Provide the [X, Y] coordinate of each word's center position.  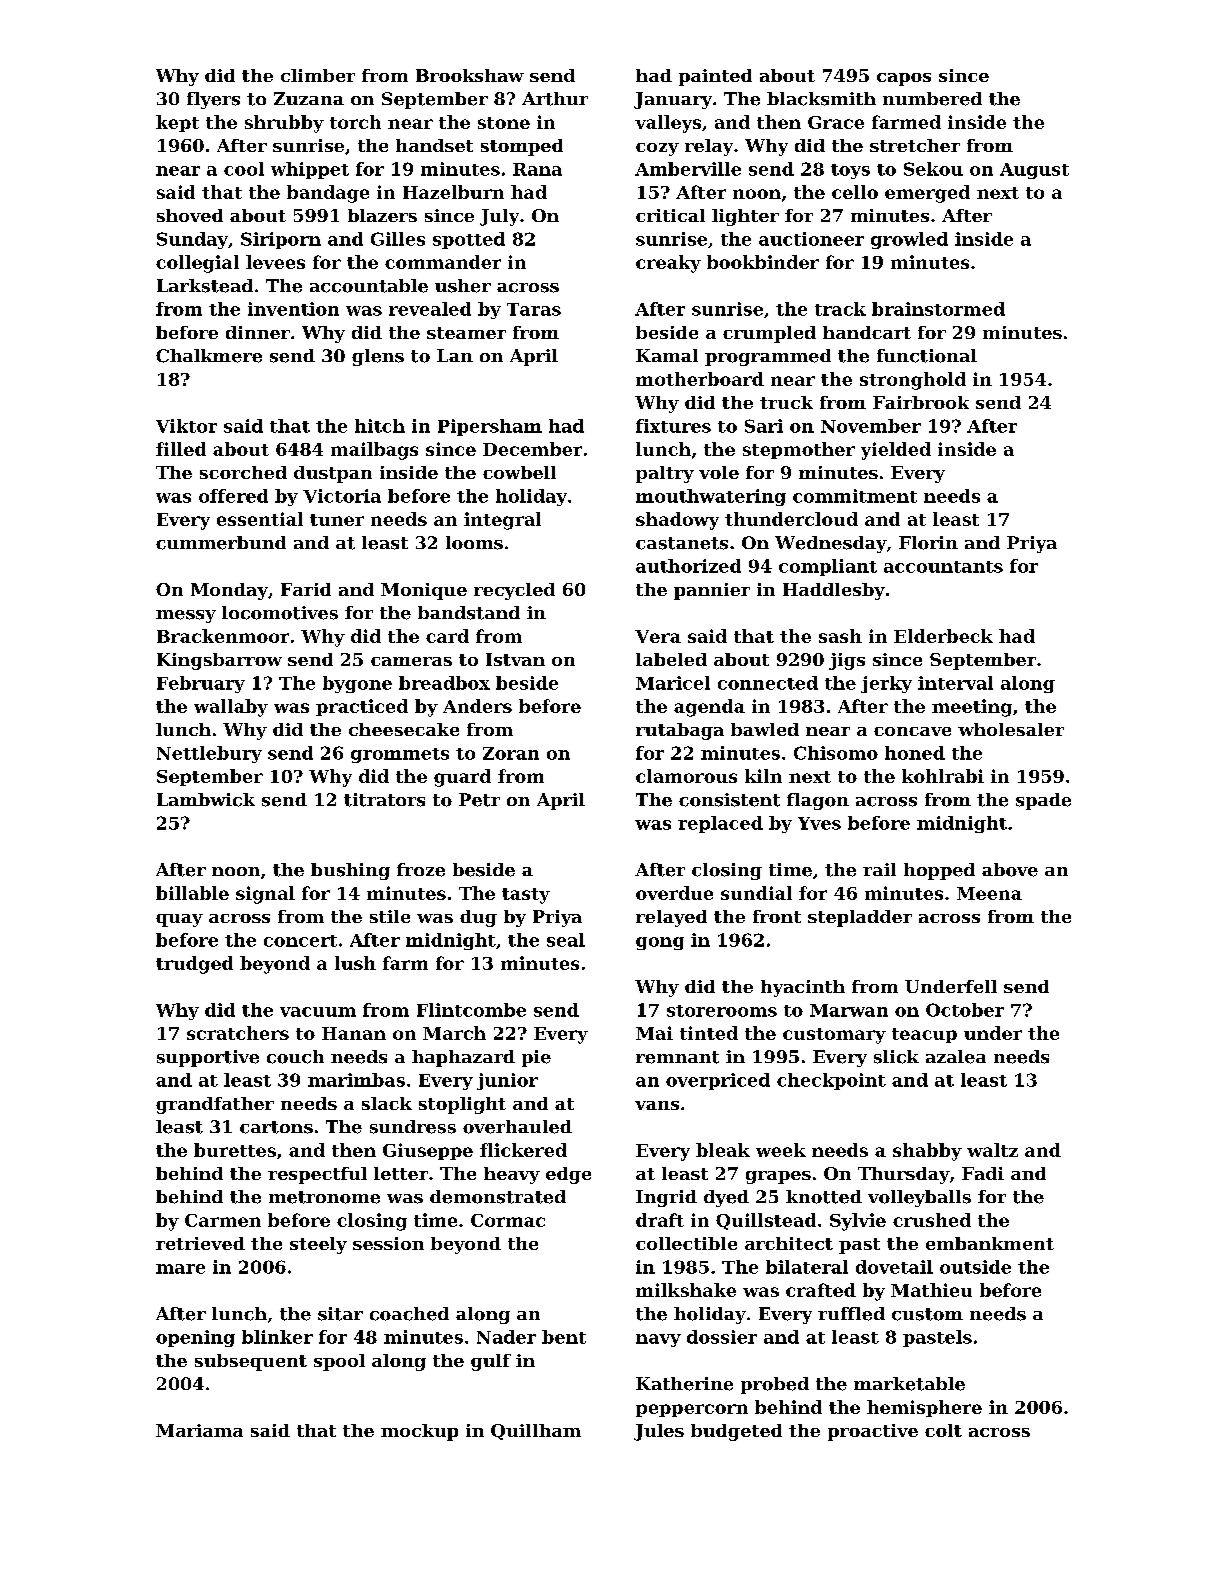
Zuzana [309, 98]
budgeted [736, 1432]
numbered [932, 99]
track [840, 309]
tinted [709, 1033]
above [1010, 870]
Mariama [199, 1430]
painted [715, 77]
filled [181, 449]
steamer [466, 333]
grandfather [215, 1105]
